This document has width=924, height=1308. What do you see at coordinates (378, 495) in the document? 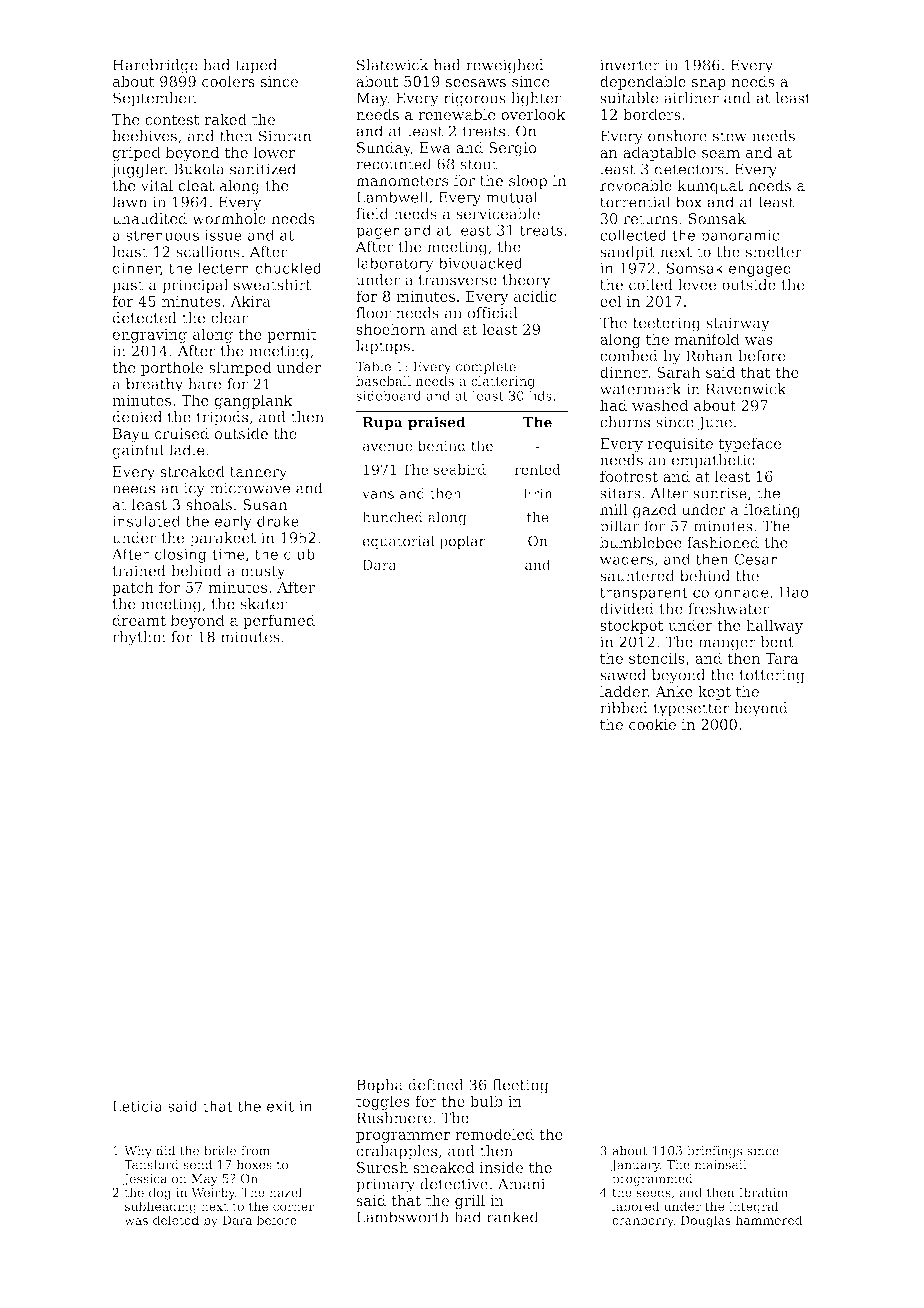
I see `vans` at bounding box center [378, 495].
